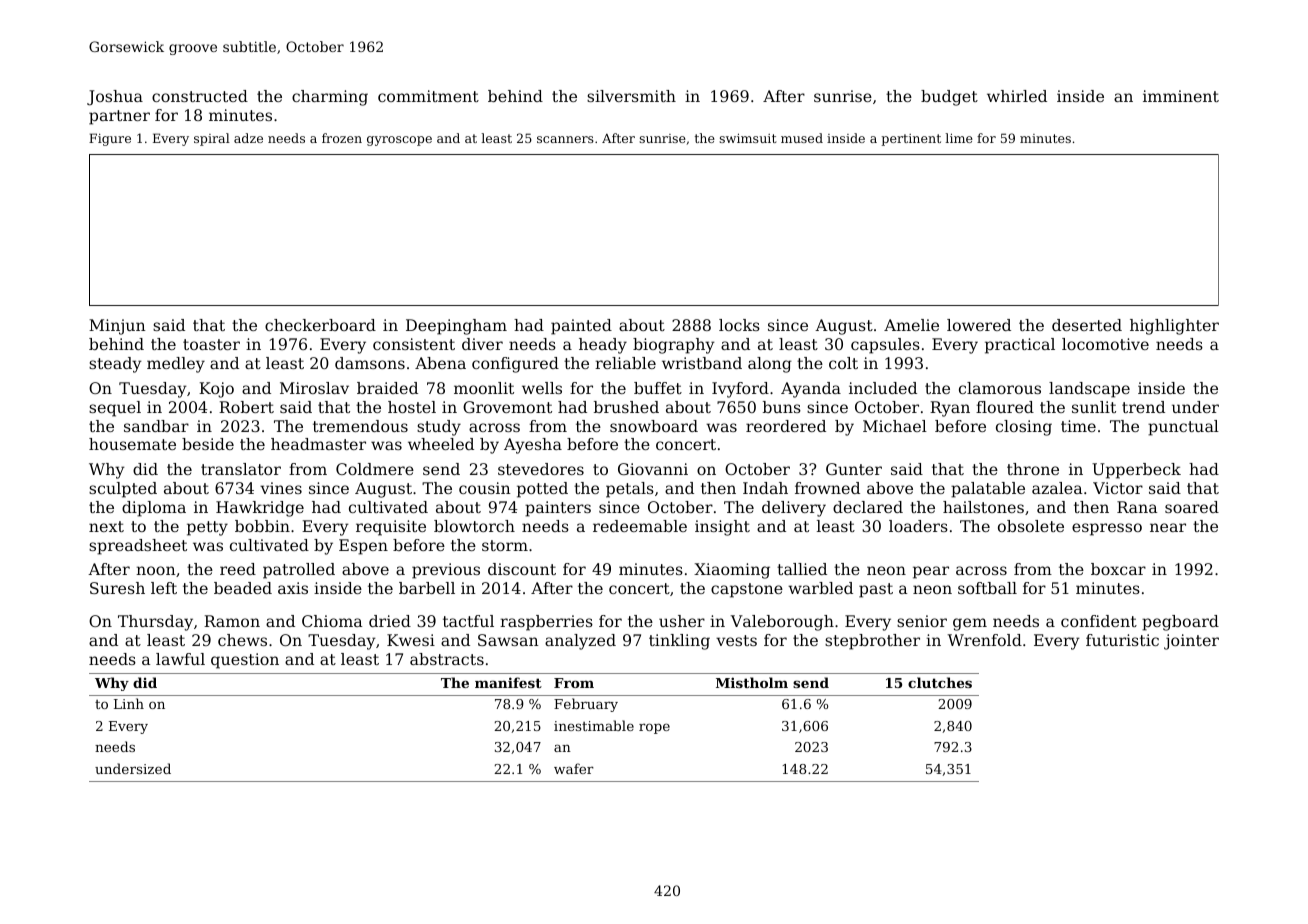 This screenshot has width=1308, height=924. Describe the element at coordinates (246, 407) in the screenshot. I see `Robert` at that location.
